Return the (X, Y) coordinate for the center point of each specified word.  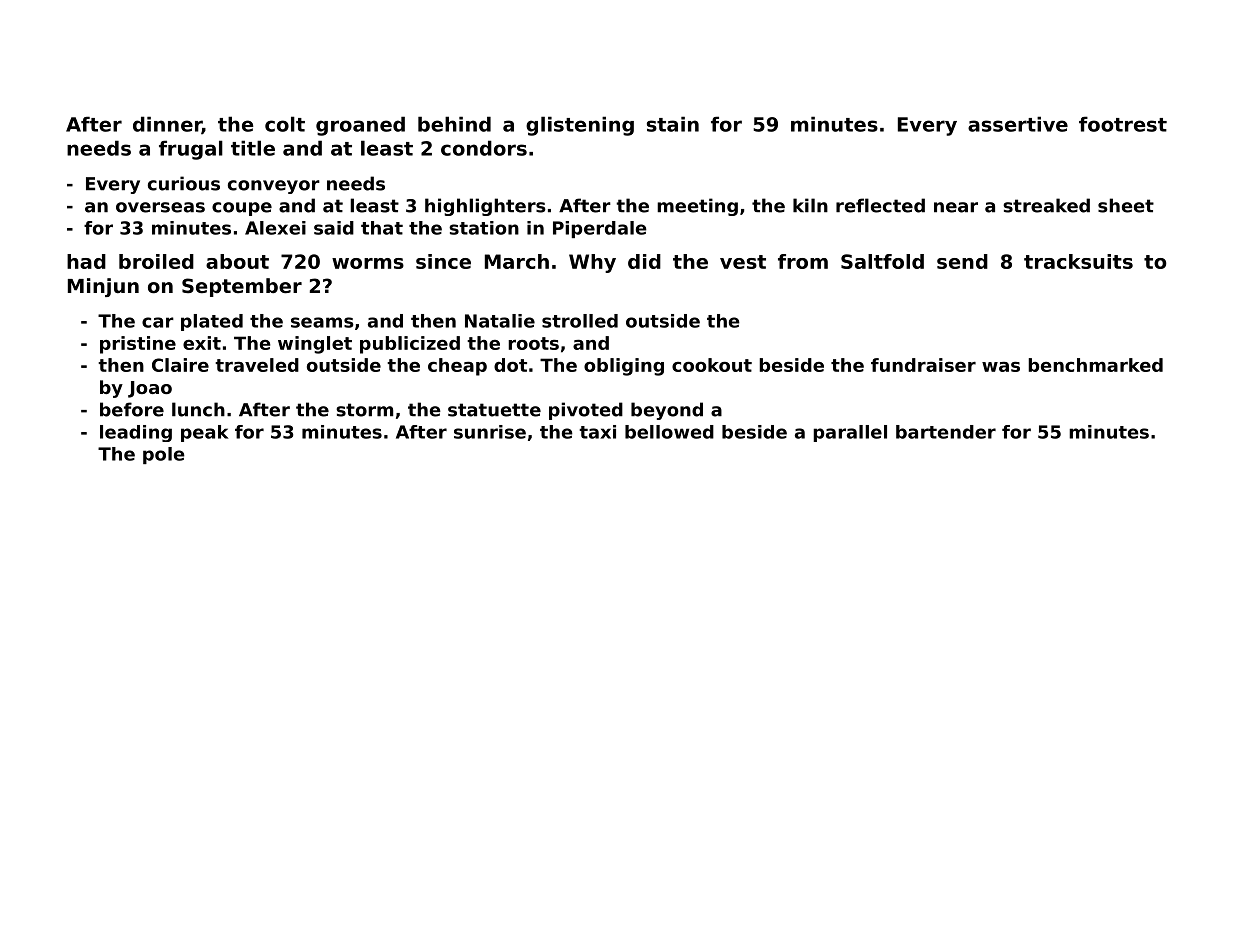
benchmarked (1095, 365)
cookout (712, 365)
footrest (1123, 124)
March (517, 261)
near (956, 207)
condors (484, 148)
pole (164, 455)
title (253, 148)
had (86, 261)
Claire (180, 365)
